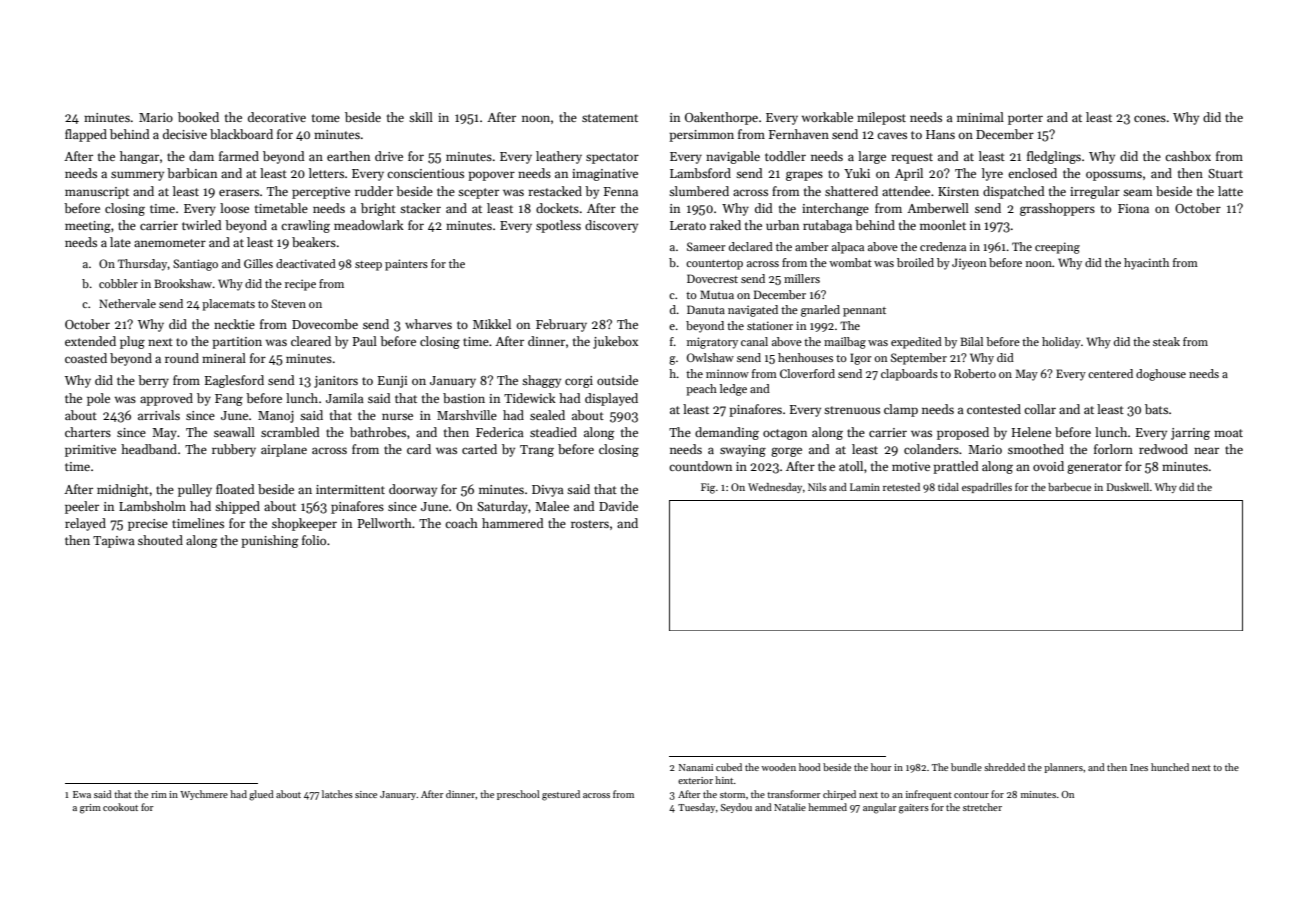  What do you see at coordinates (229, 400) in the screenshot?
I see `Fang` at bounding box center [229, 400].
